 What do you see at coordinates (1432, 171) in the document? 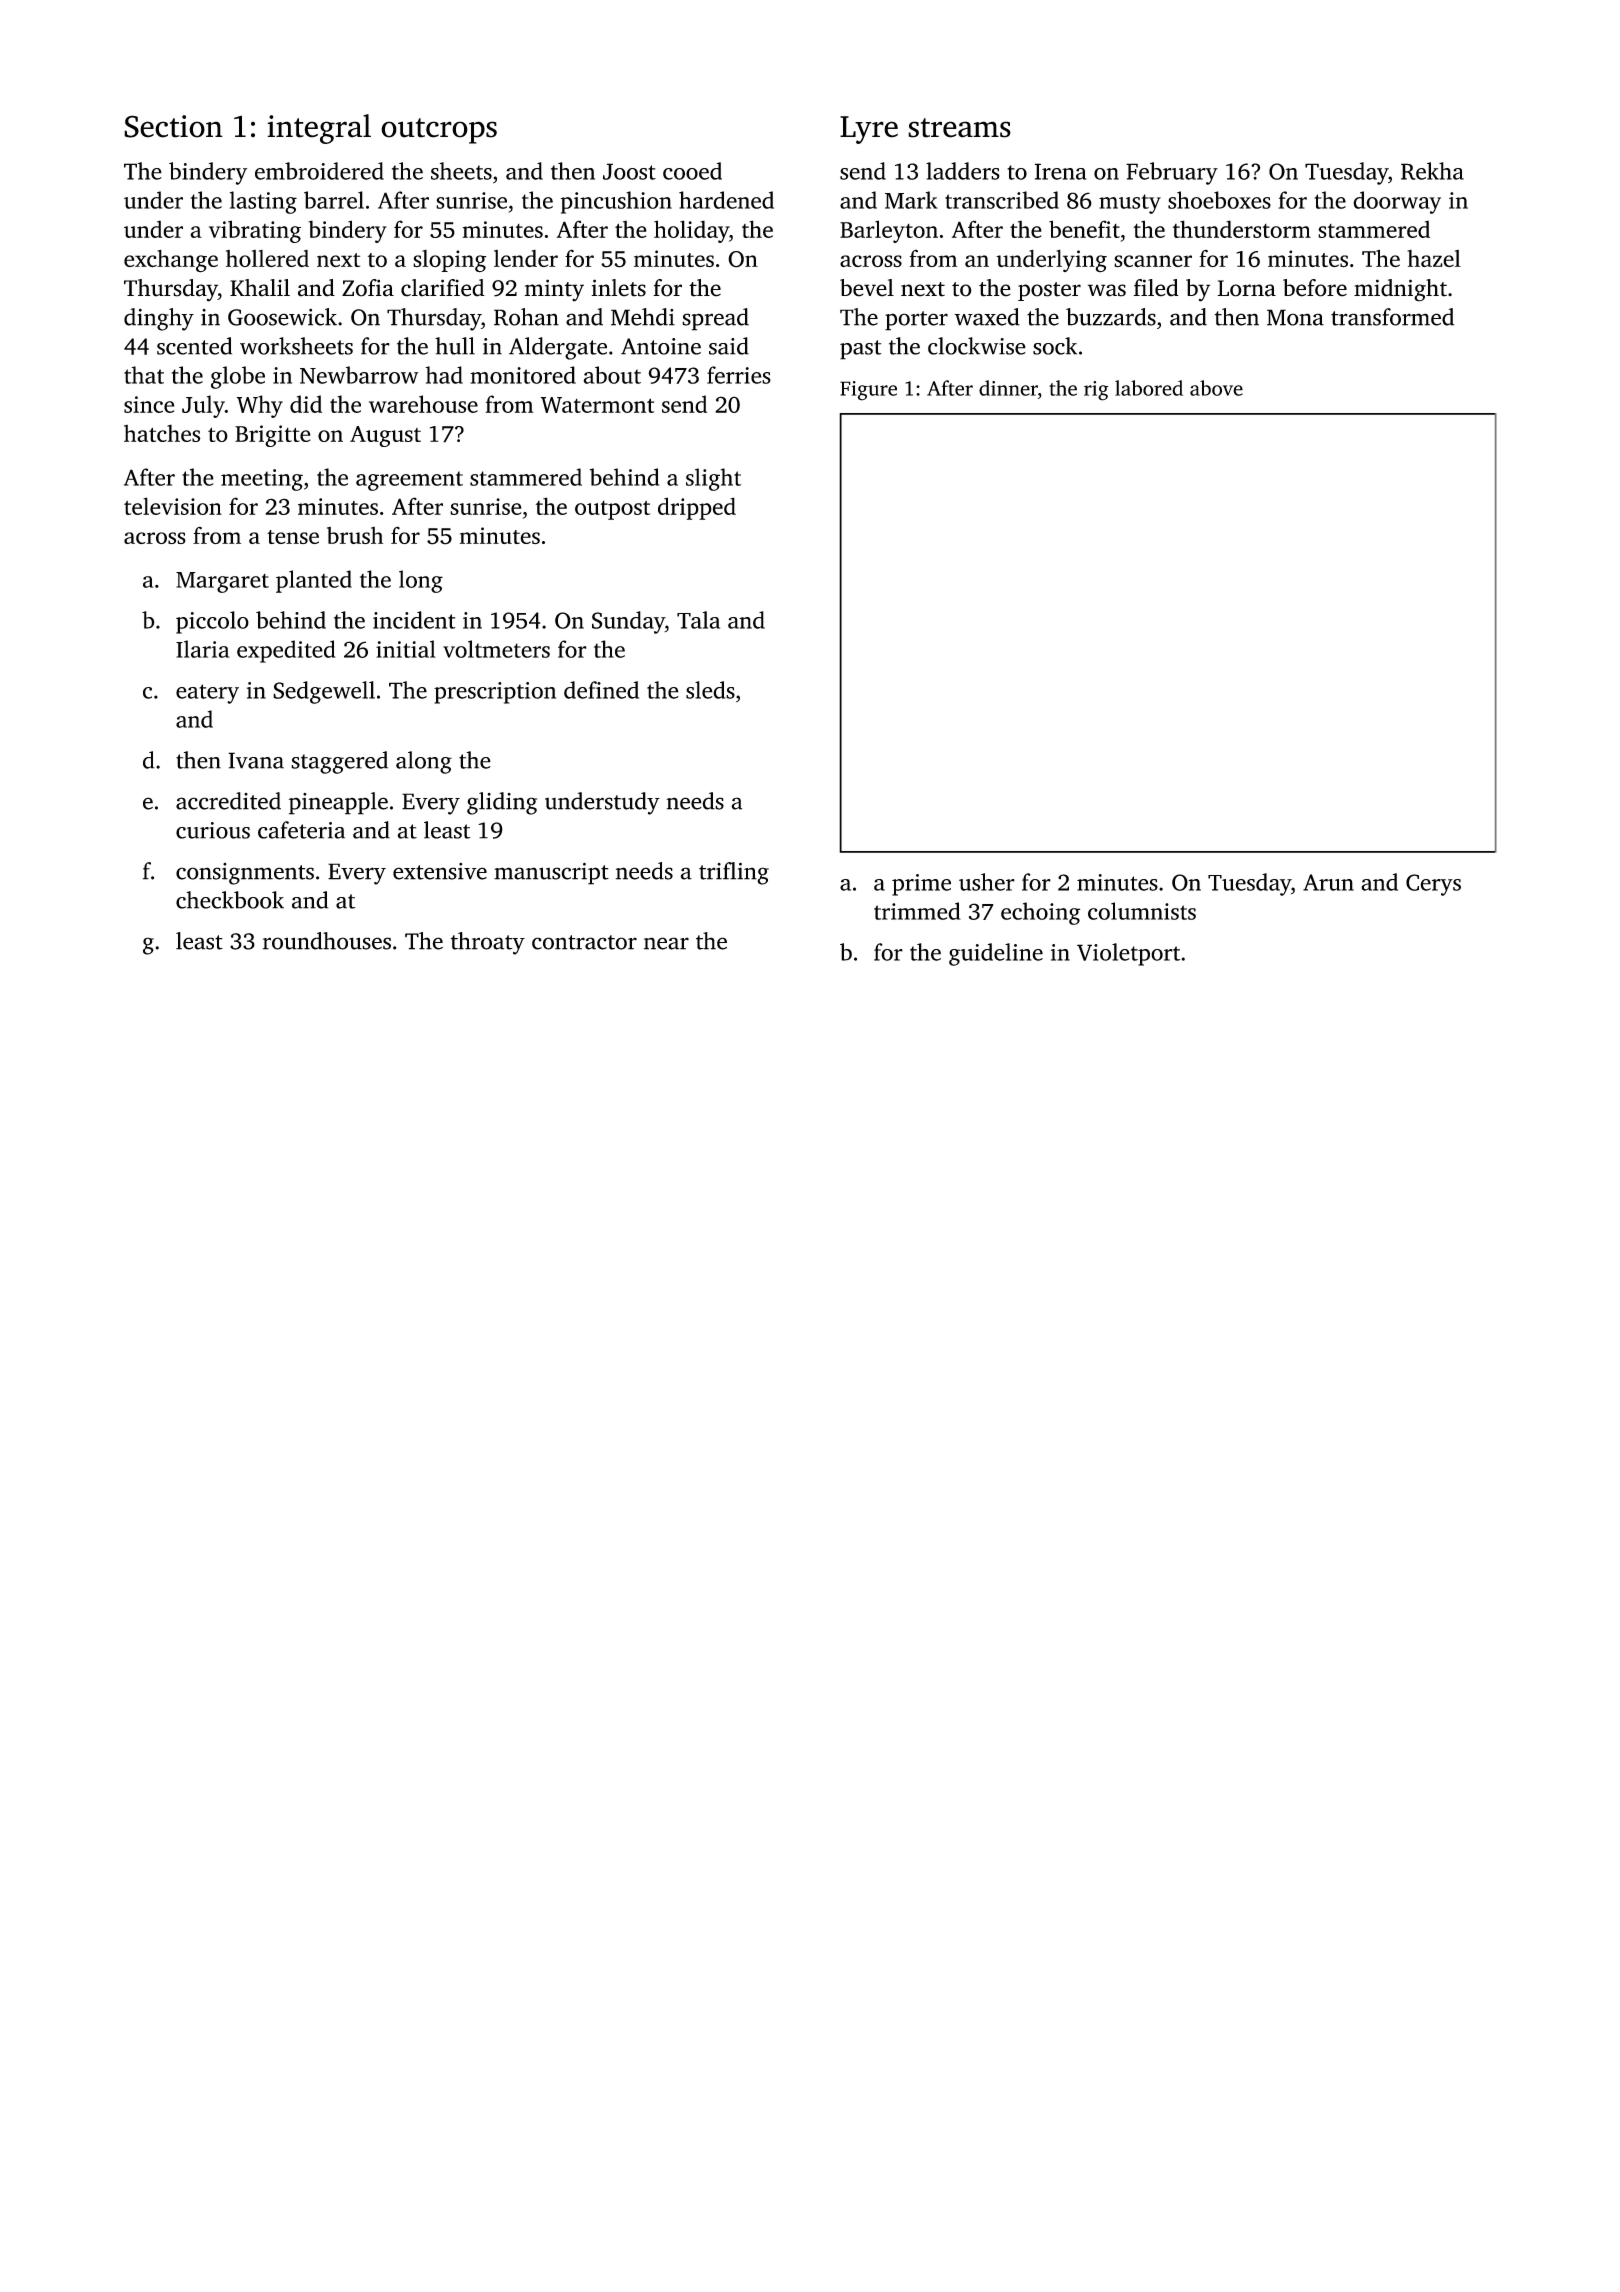
I see `Rekha` at bounding box center [1432, 171].
